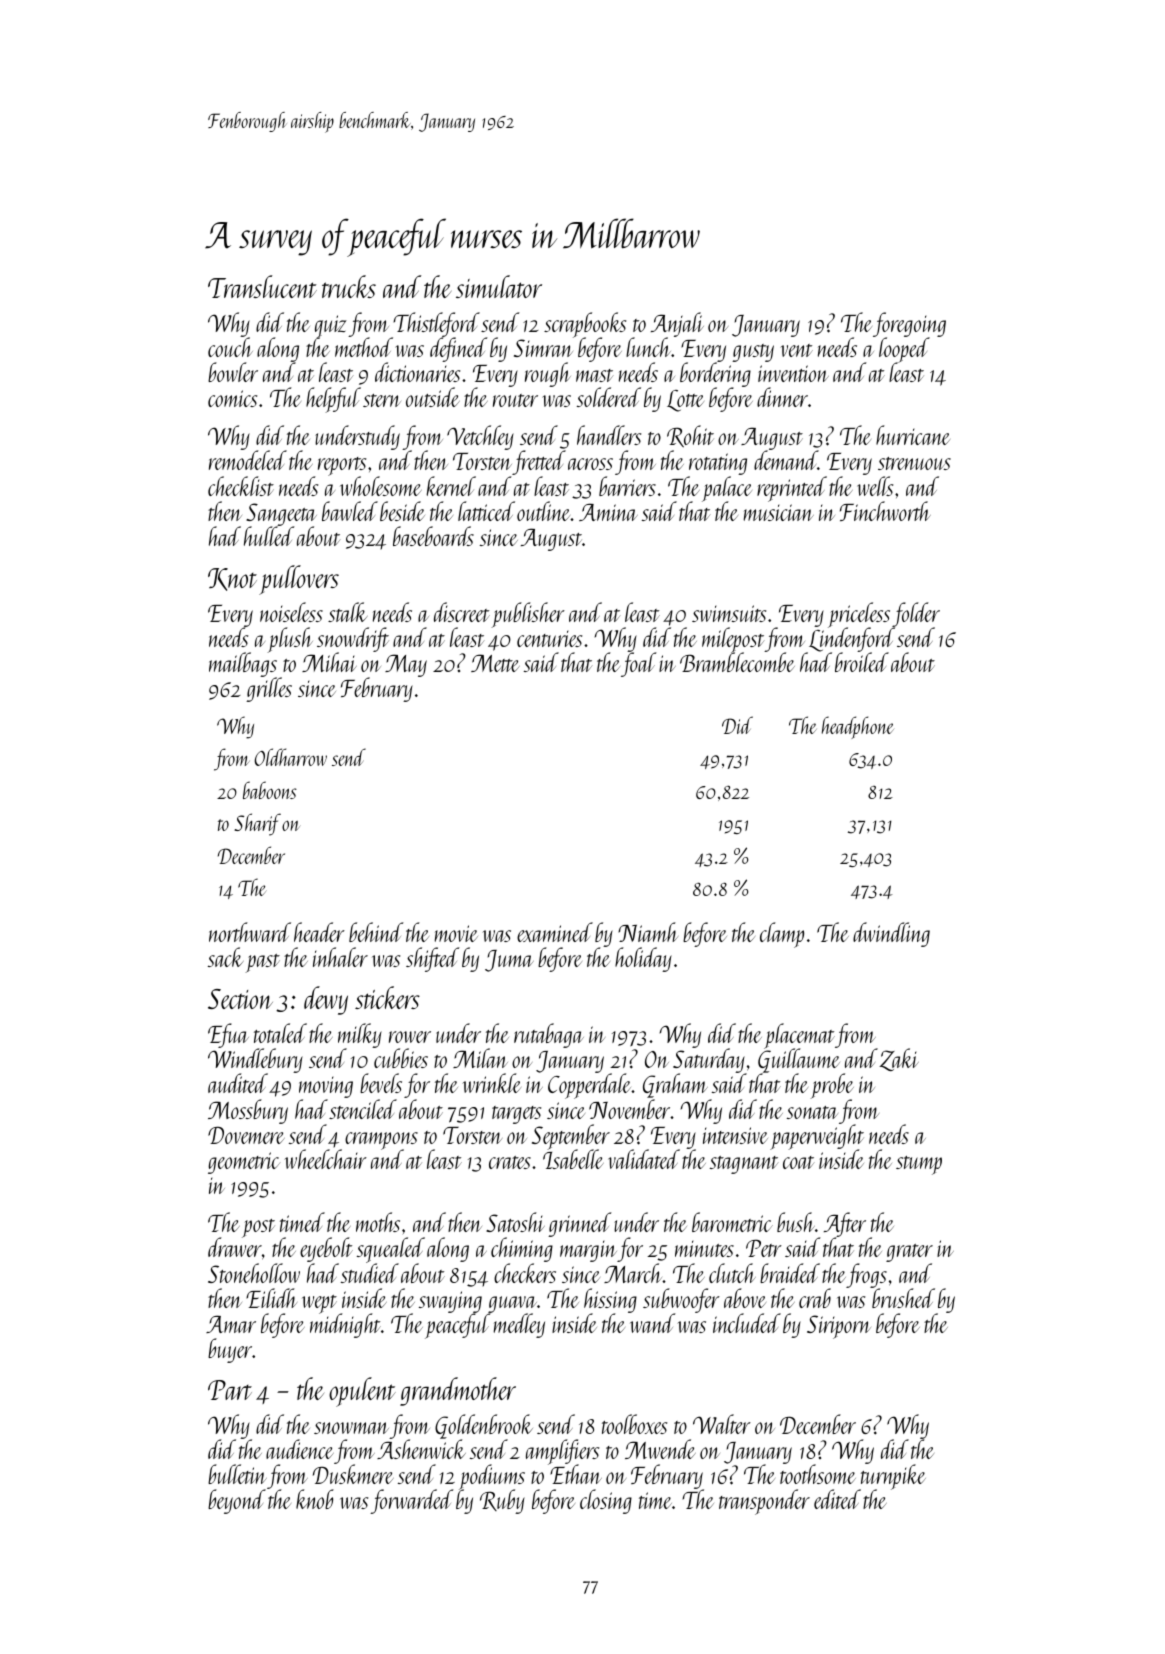 The height and width of the screenshot is (1654, 1165). What do you see at coordinates (226, 957) in the screenshot?
I see `sack` at bounding box center [226, 957].
